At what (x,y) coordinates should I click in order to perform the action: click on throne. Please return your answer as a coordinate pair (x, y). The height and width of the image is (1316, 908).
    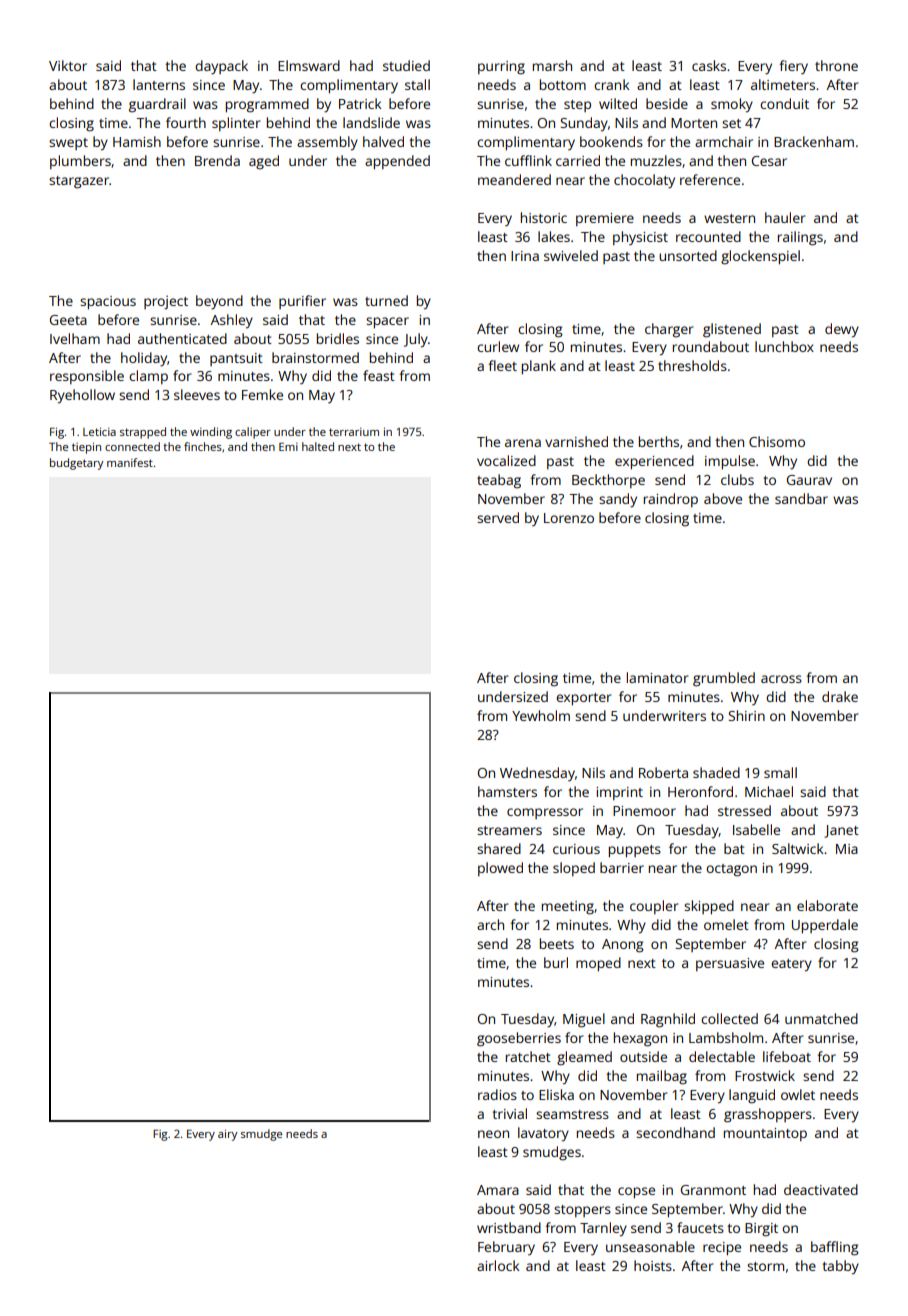
    Looking at the image, I should click on (836, 65).
